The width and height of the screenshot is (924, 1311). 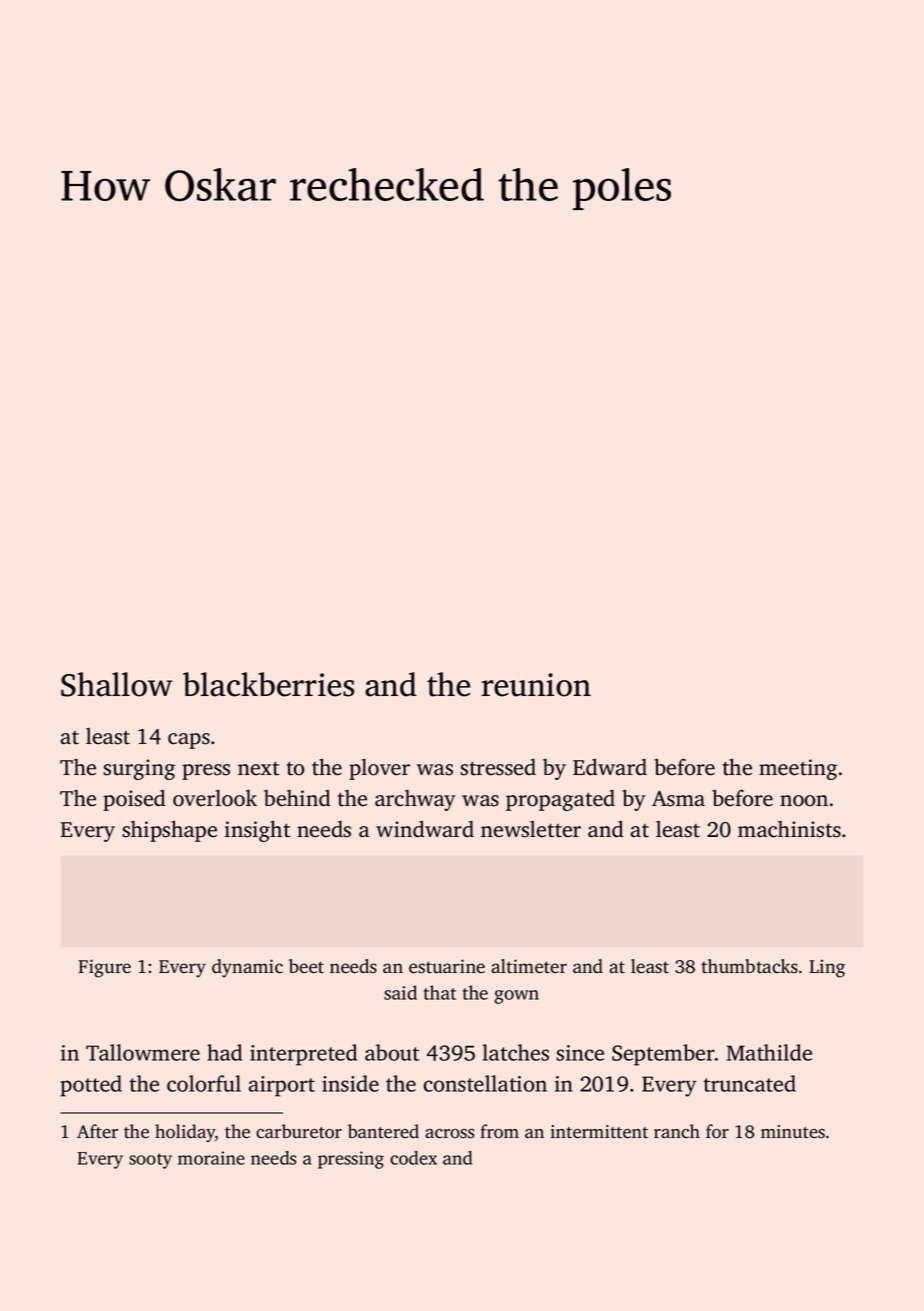 I want to click on said, so click(x=400, y=992).
